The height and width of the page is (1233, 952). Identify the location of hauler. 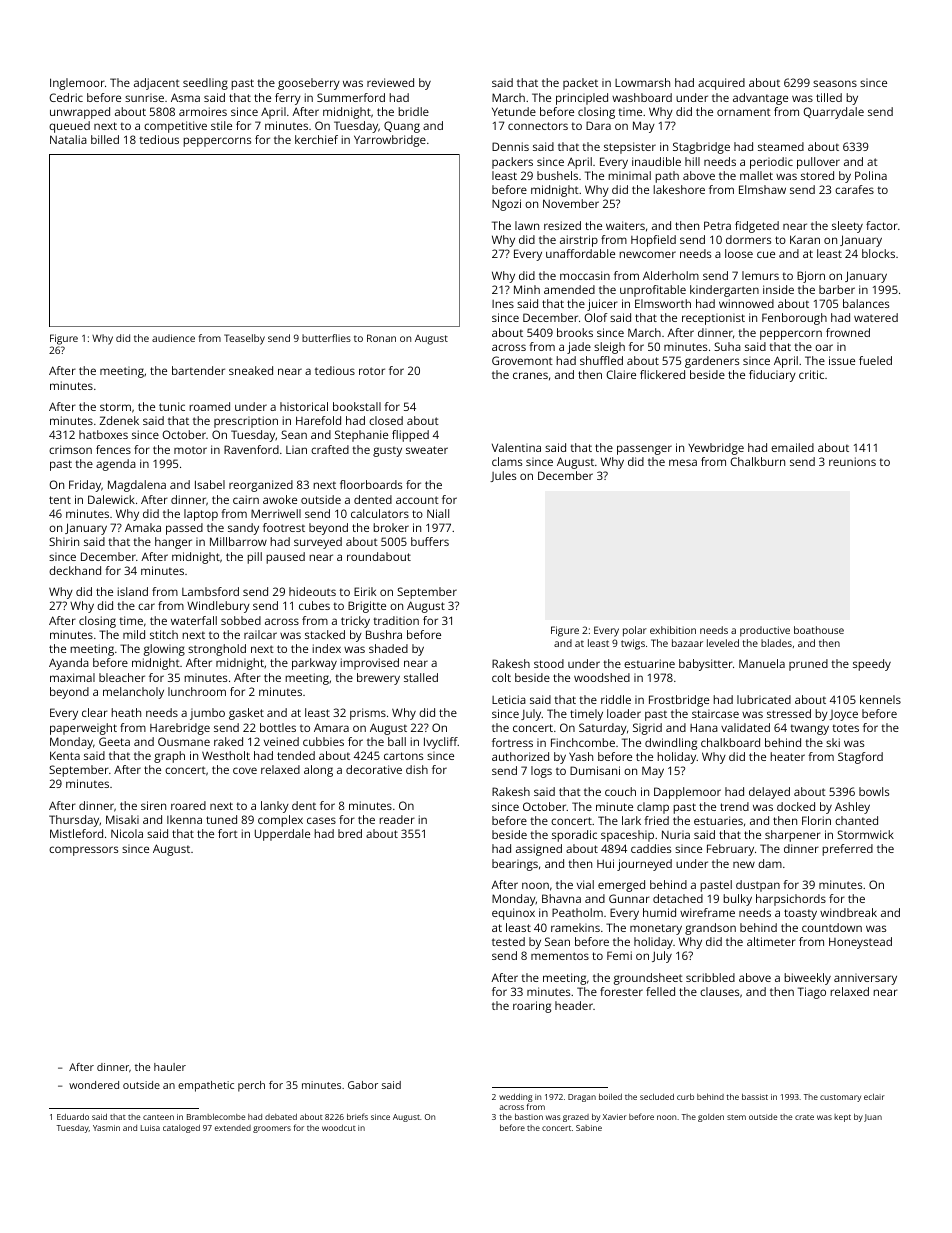
(170, 1067).
